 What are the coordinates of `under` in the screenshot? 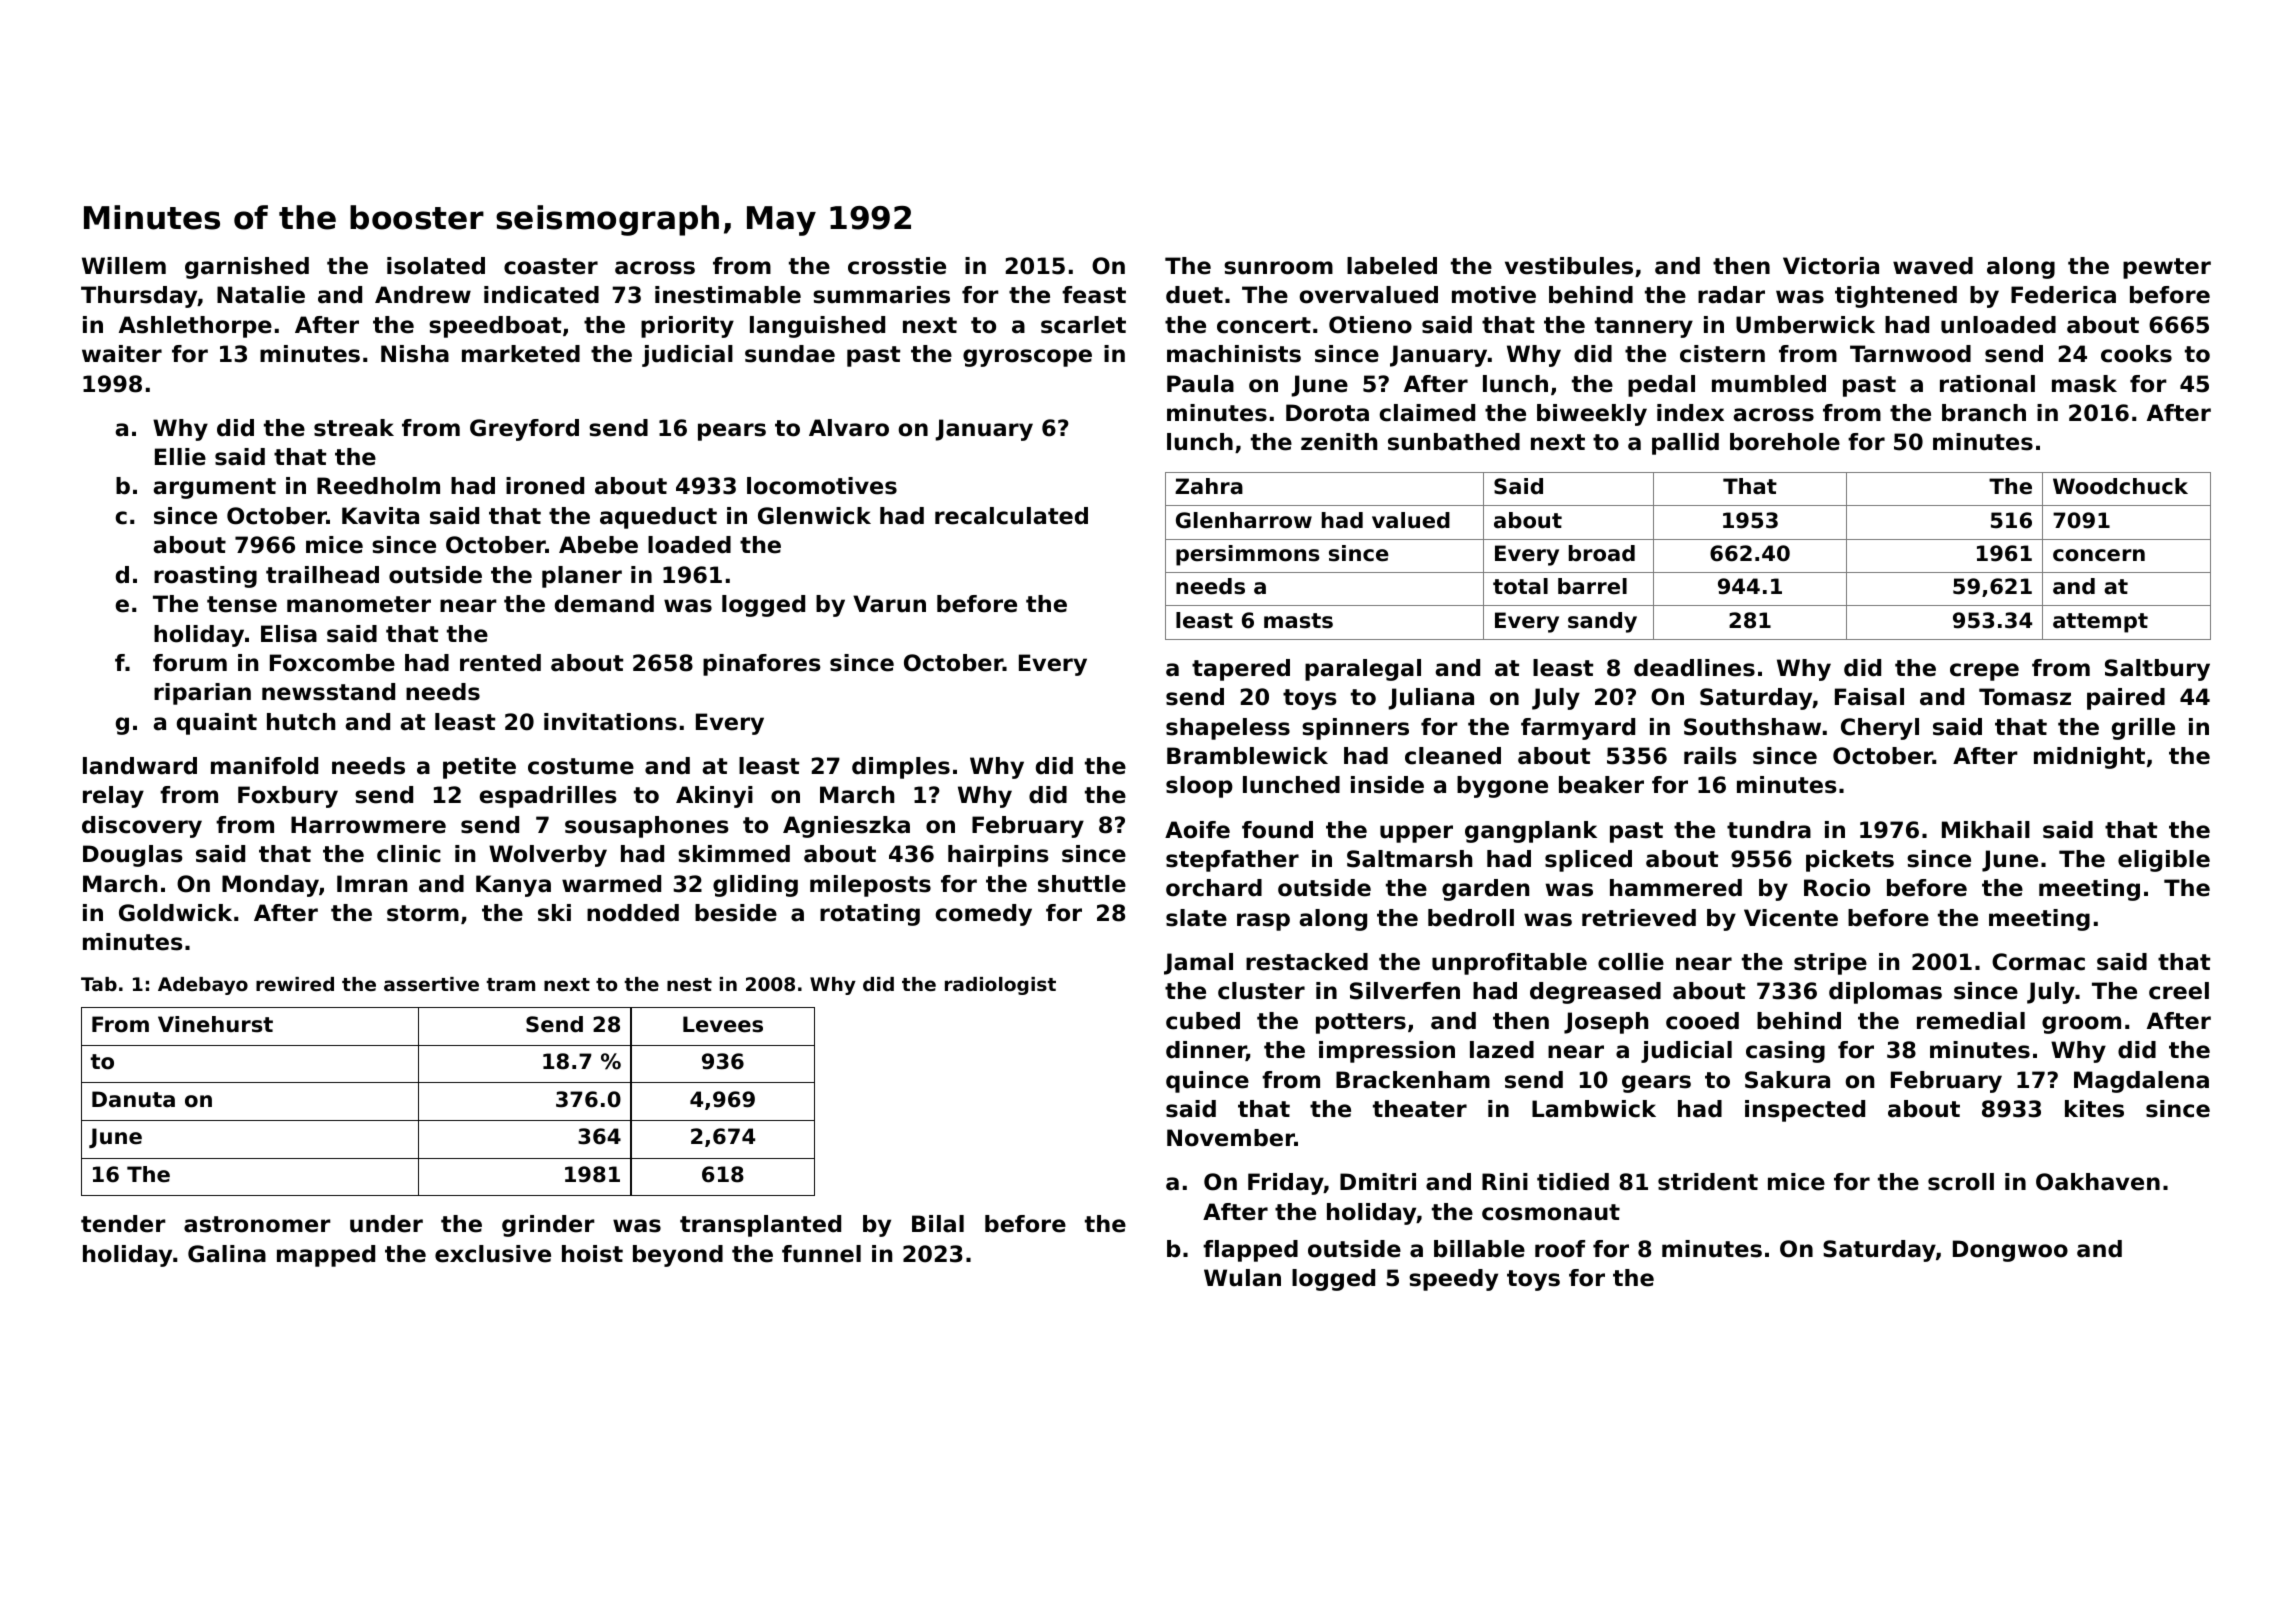 It's located at (386, 1224).
